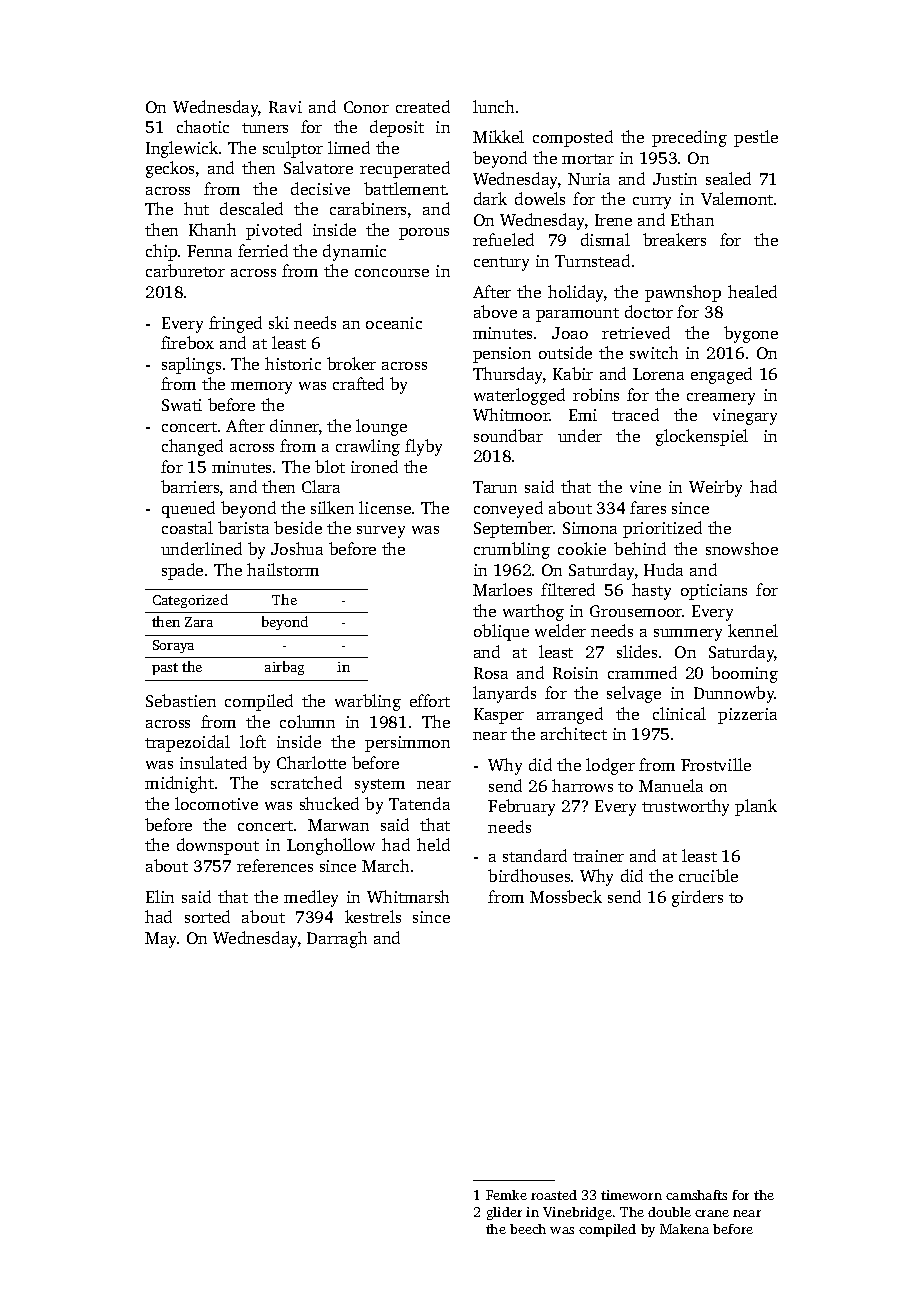  I want to click on May, so click(160, 940).
